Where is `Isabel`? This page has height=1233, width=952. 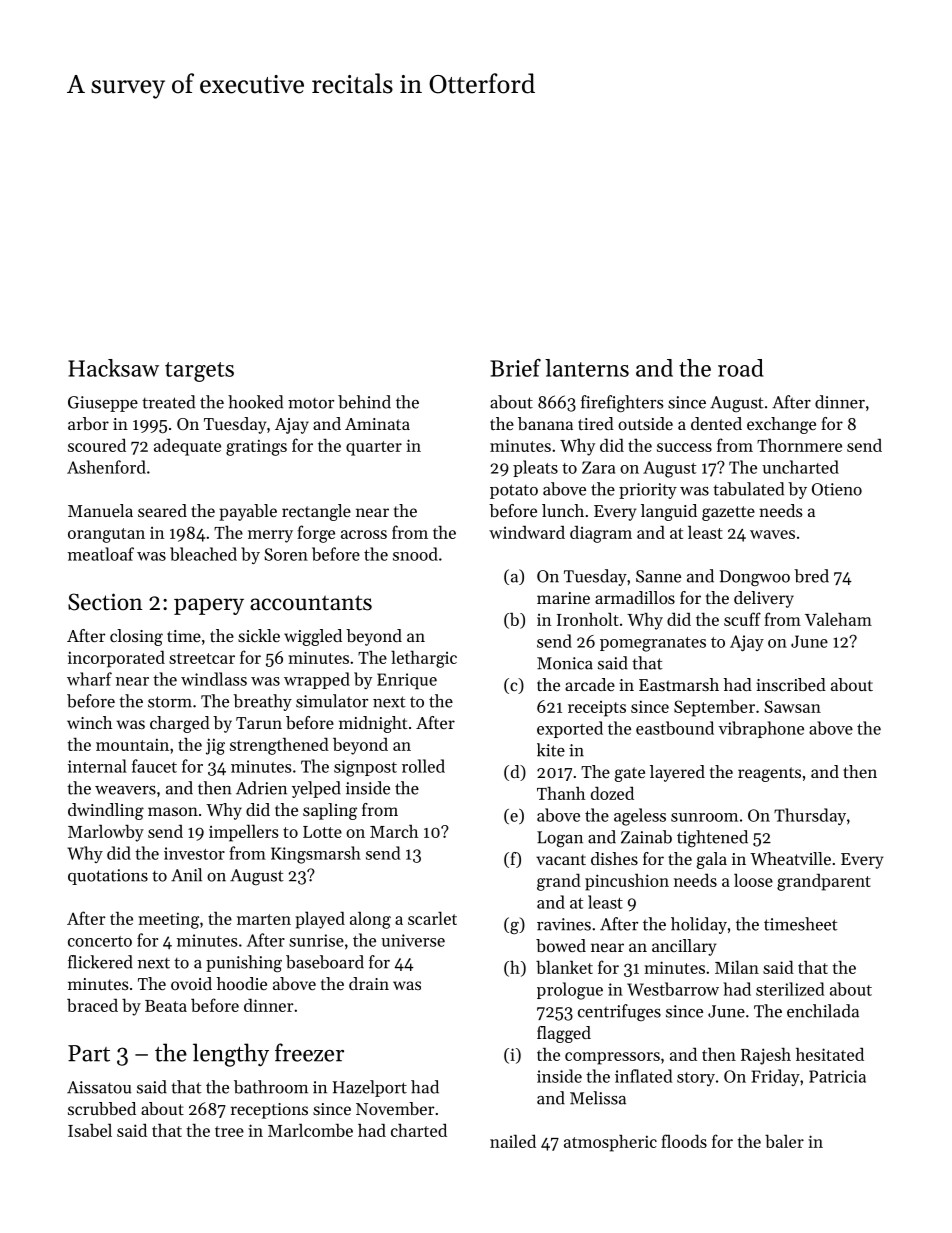 Isabel is located at coordinates (90, 1130).
